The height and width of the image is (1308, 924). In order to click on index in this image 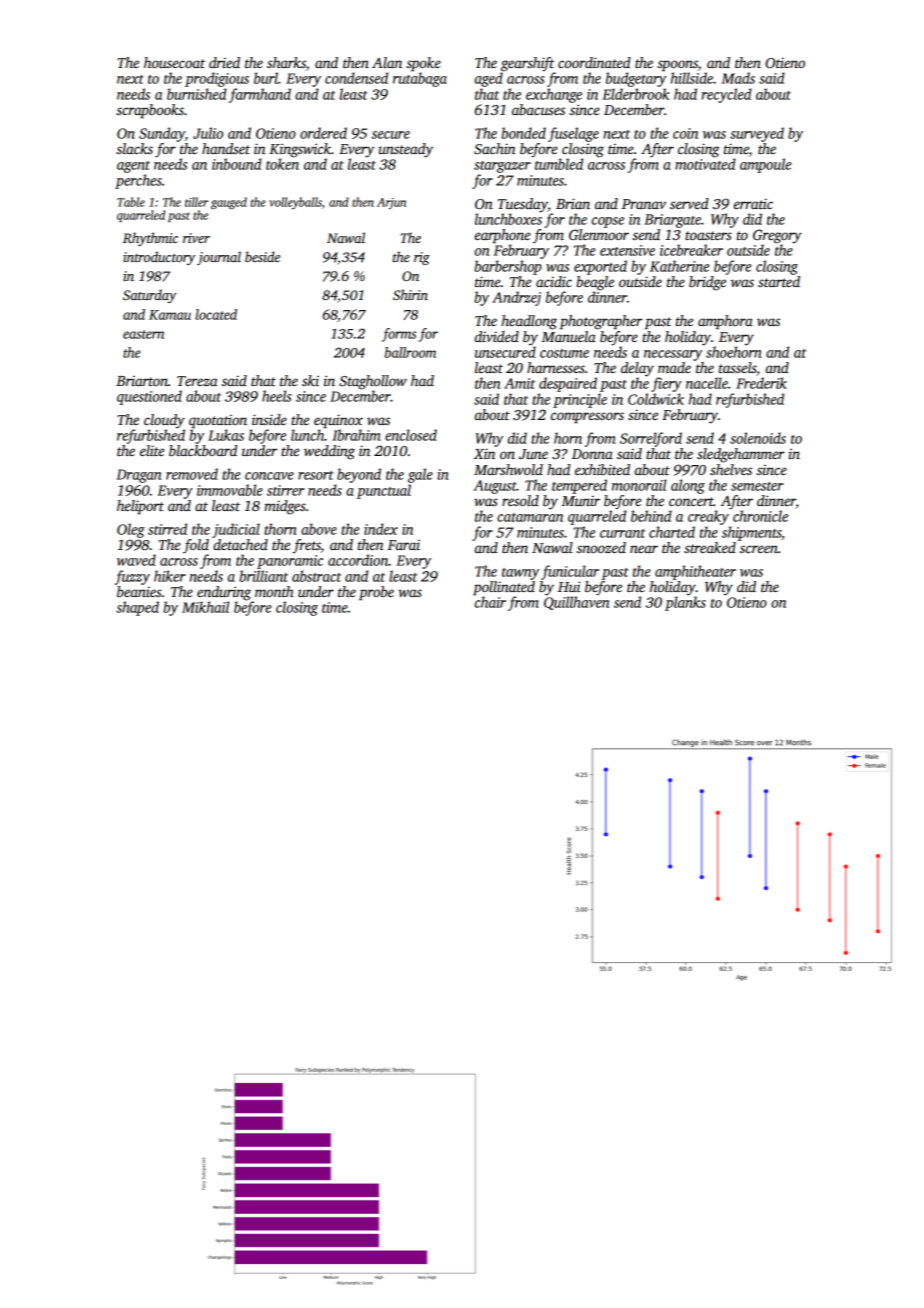, I will do `click(381, 529)`.
